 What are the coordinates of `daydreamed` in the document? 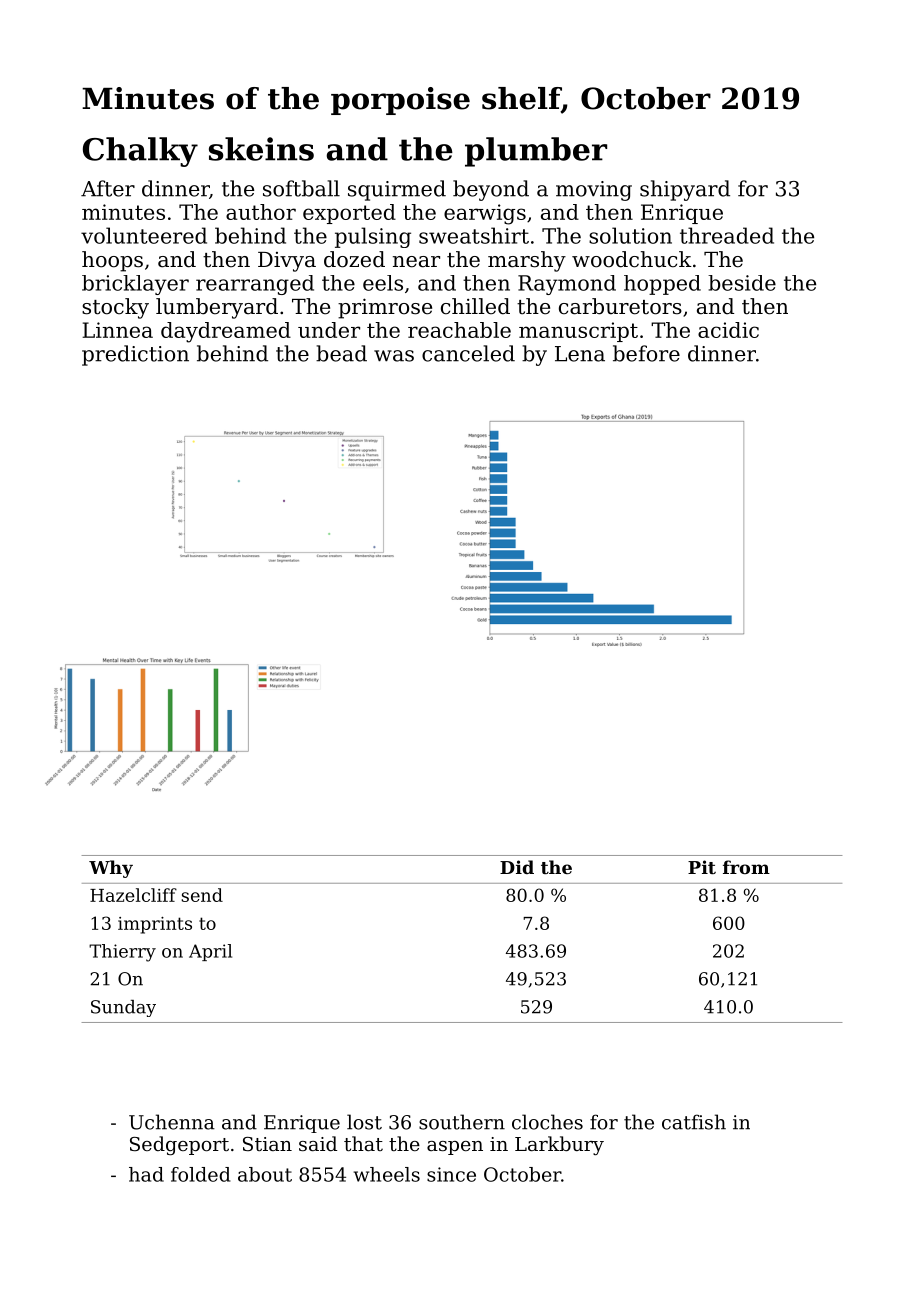 It's located at (226, 332).
